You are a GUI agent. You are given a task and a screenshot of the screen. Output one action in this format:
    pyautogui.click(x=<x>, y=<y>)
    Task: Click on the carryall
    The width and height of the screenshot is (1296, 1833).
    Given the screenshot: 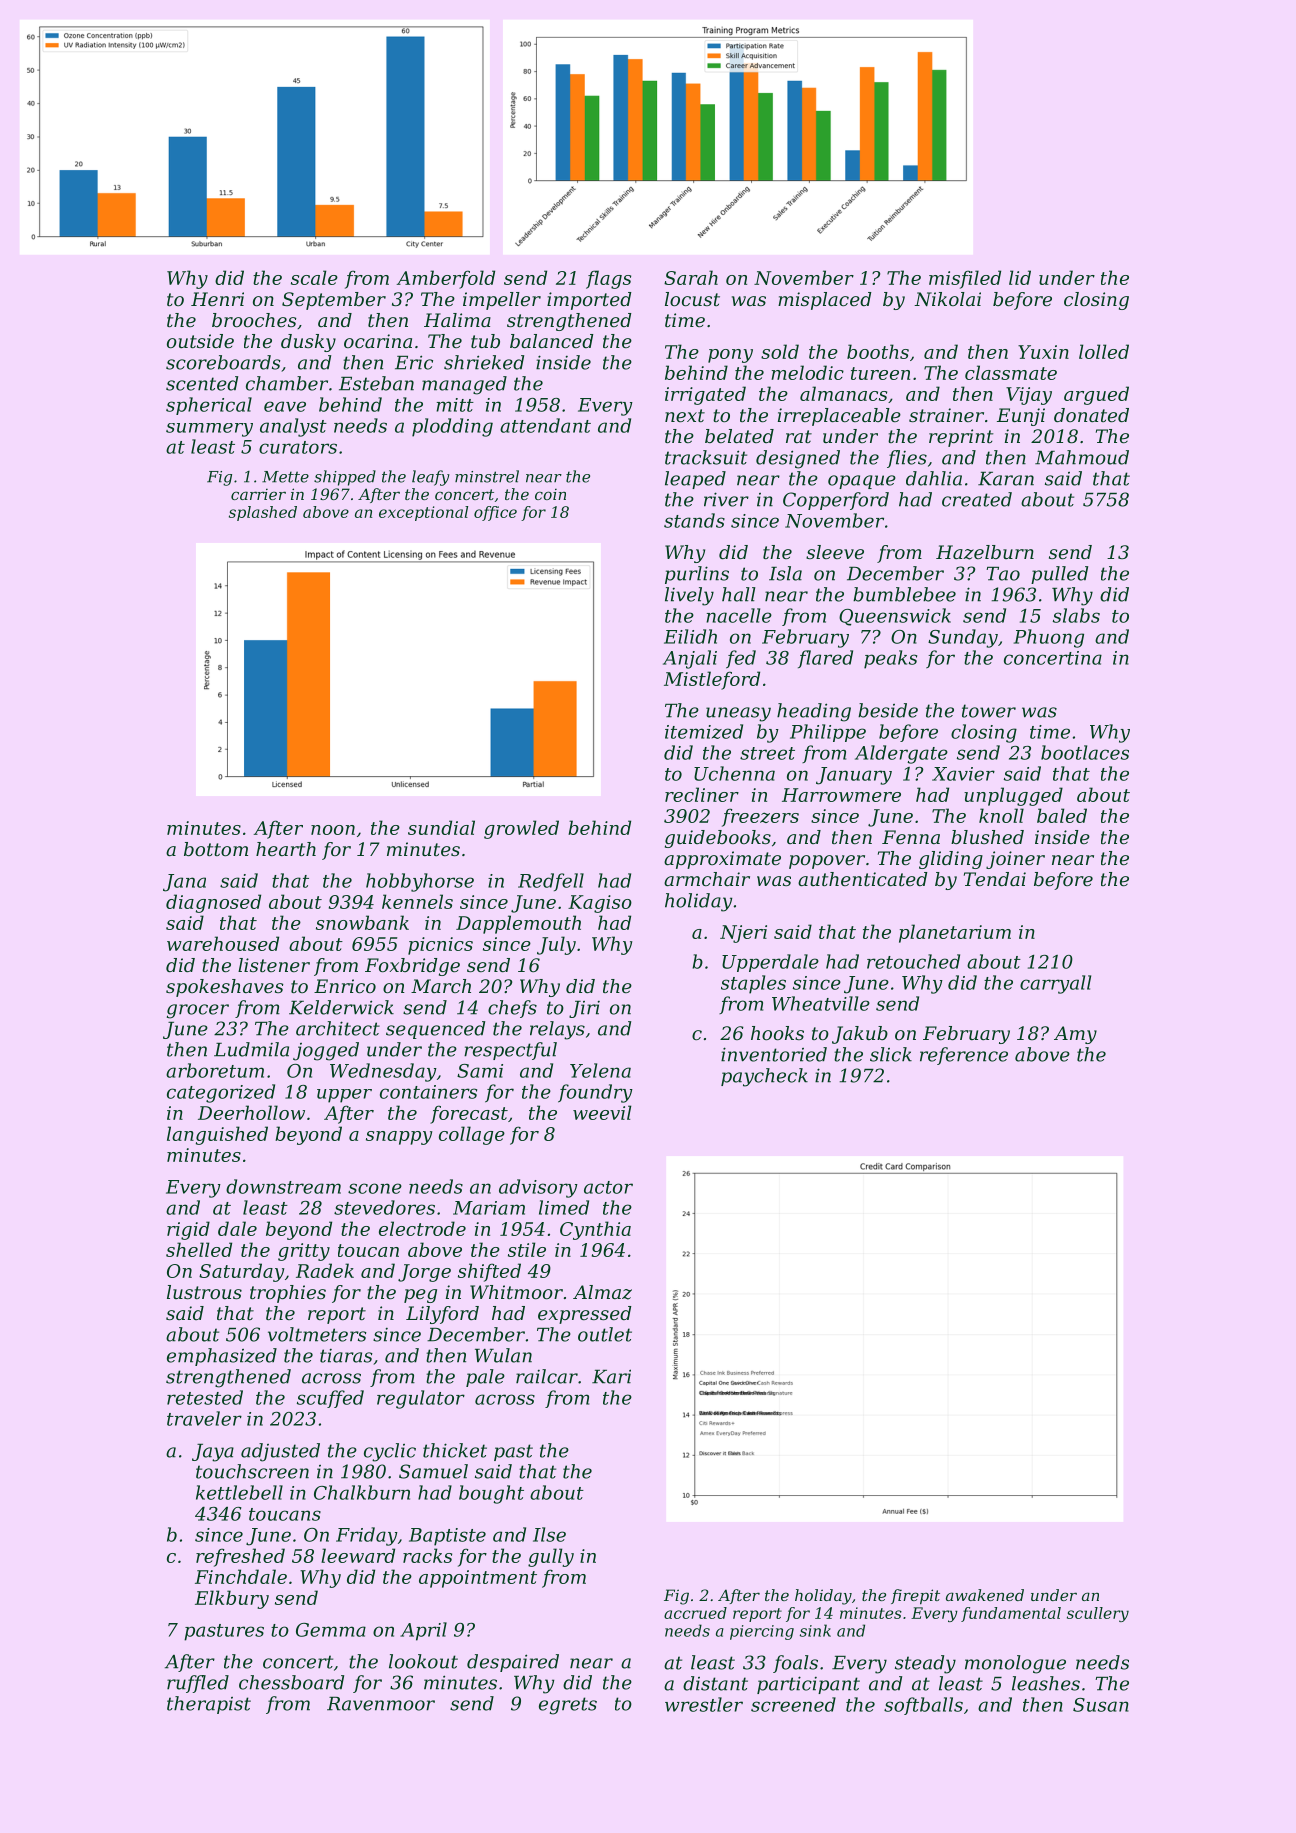 What is the action you would take?
    pyautogui.click(x=1055, y=984)
